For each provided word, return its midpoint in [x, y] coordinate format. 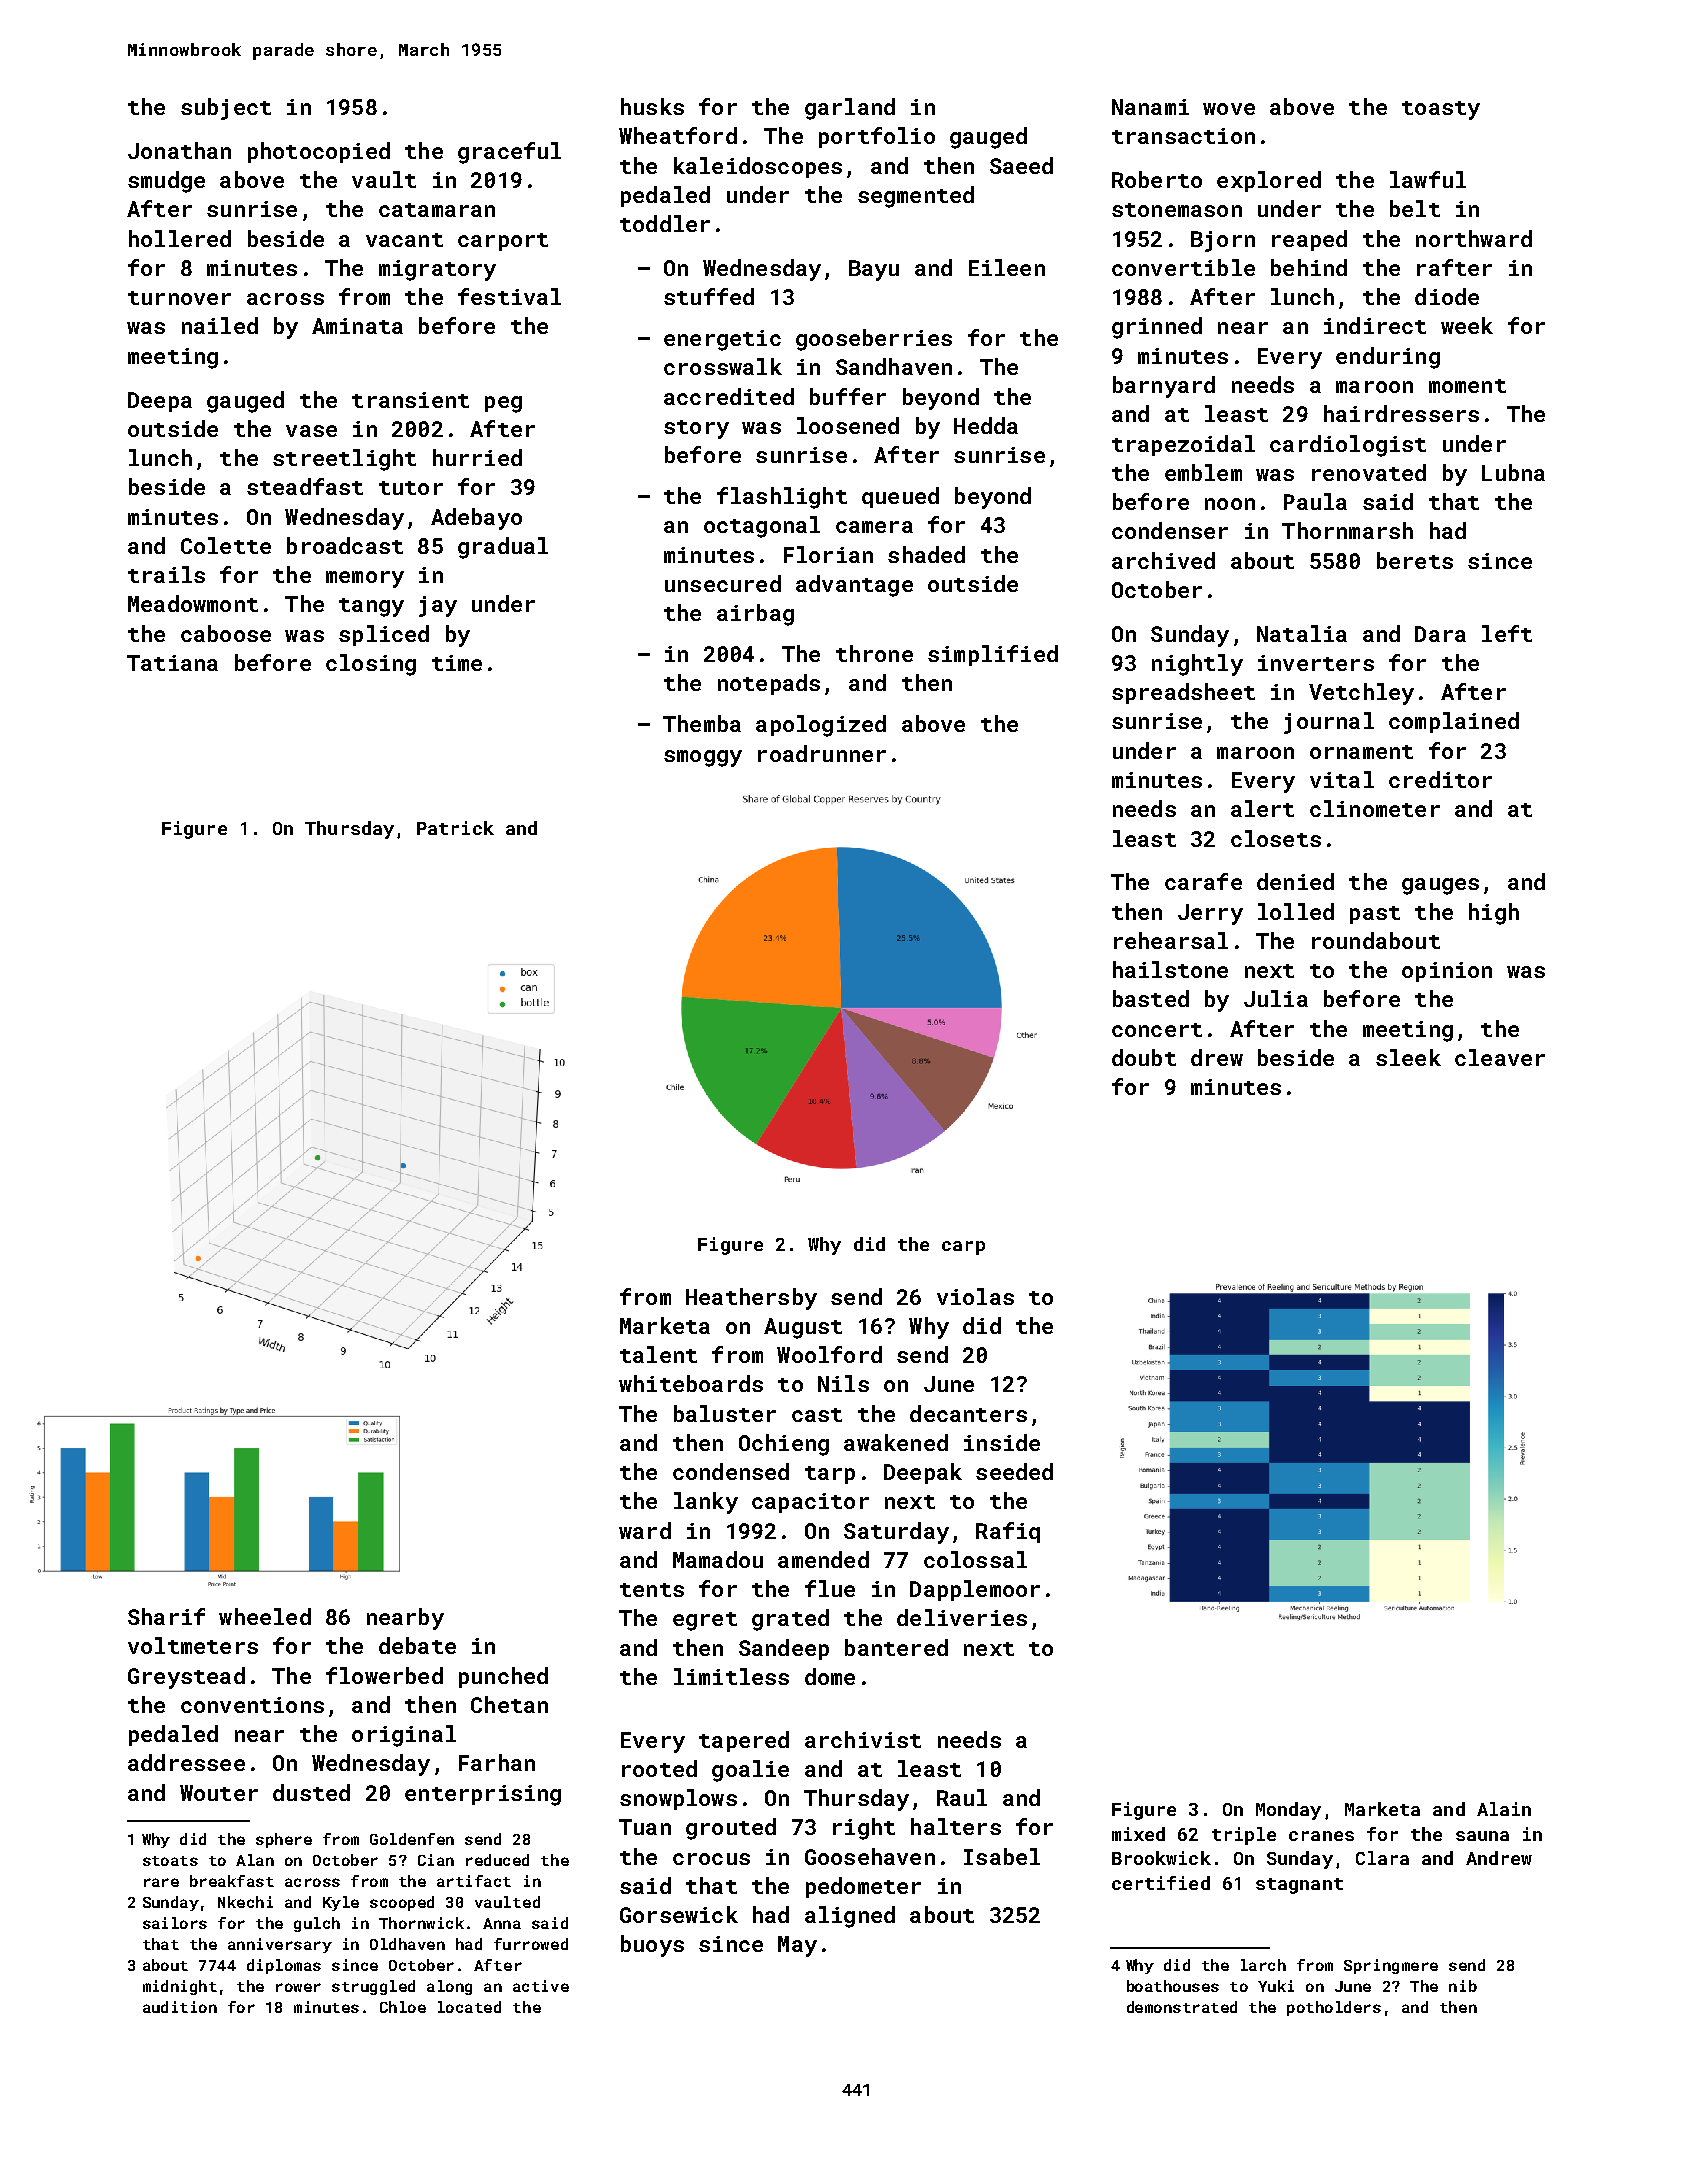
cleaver [1500, 1057]
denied [1295, 881]
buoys [652, 1946]
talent [658, 1354]
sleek [1408, 1057]
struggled [373, 1987]
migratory [437, 270]
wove [1229, 109]
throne [874, 653]
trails [166, 574]
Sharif [166, 1616]
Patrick [455, 828]
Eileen [1007, 267]
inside [1002, 1442]
